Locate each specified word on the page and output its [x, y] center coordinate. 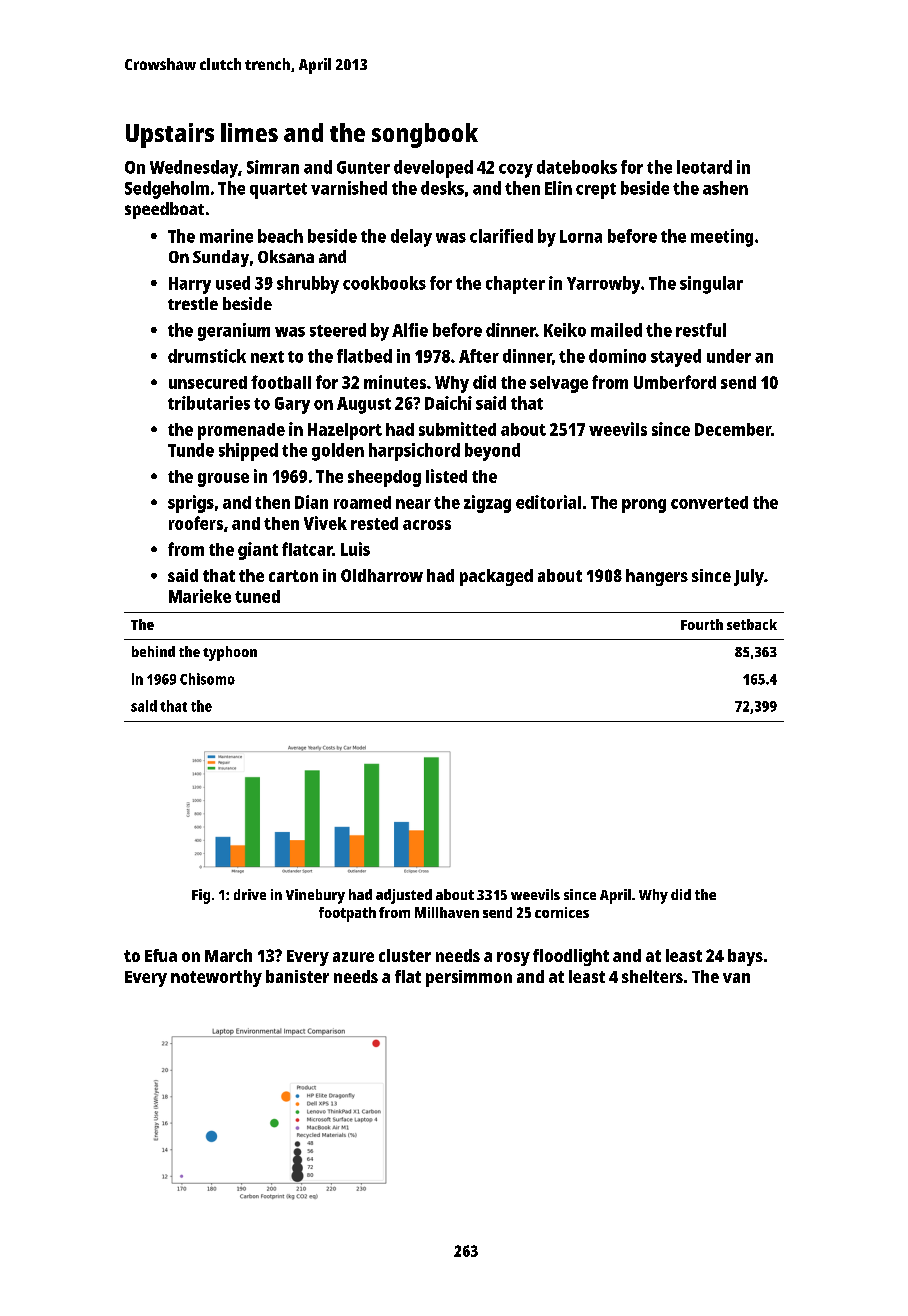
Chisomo [207, 679]
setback [752, 624]
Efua [161, 955]
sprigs [191, 504]
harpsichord [414, 452]
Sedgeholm [167, 190]
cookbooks [384, 283]
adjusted [404, 896]
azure [353, 957]
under [729, 356]
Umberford [675, 382]
